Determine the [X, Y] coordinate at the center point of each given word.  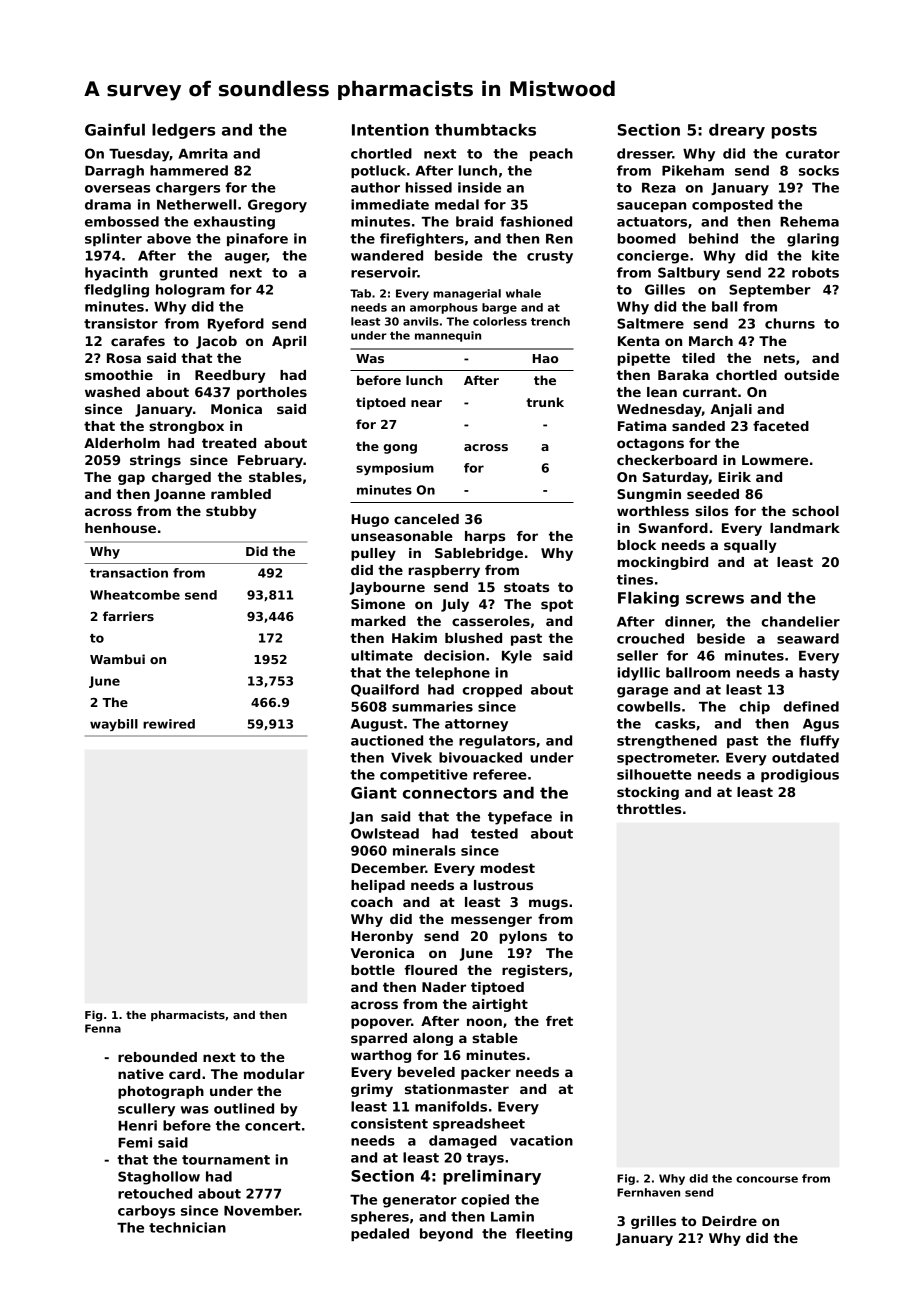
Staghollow [159, 1178]
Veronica [382, 953]
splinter [113, 239]
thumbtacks [485, 130]
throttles [649, 809]
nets [779, 358]
